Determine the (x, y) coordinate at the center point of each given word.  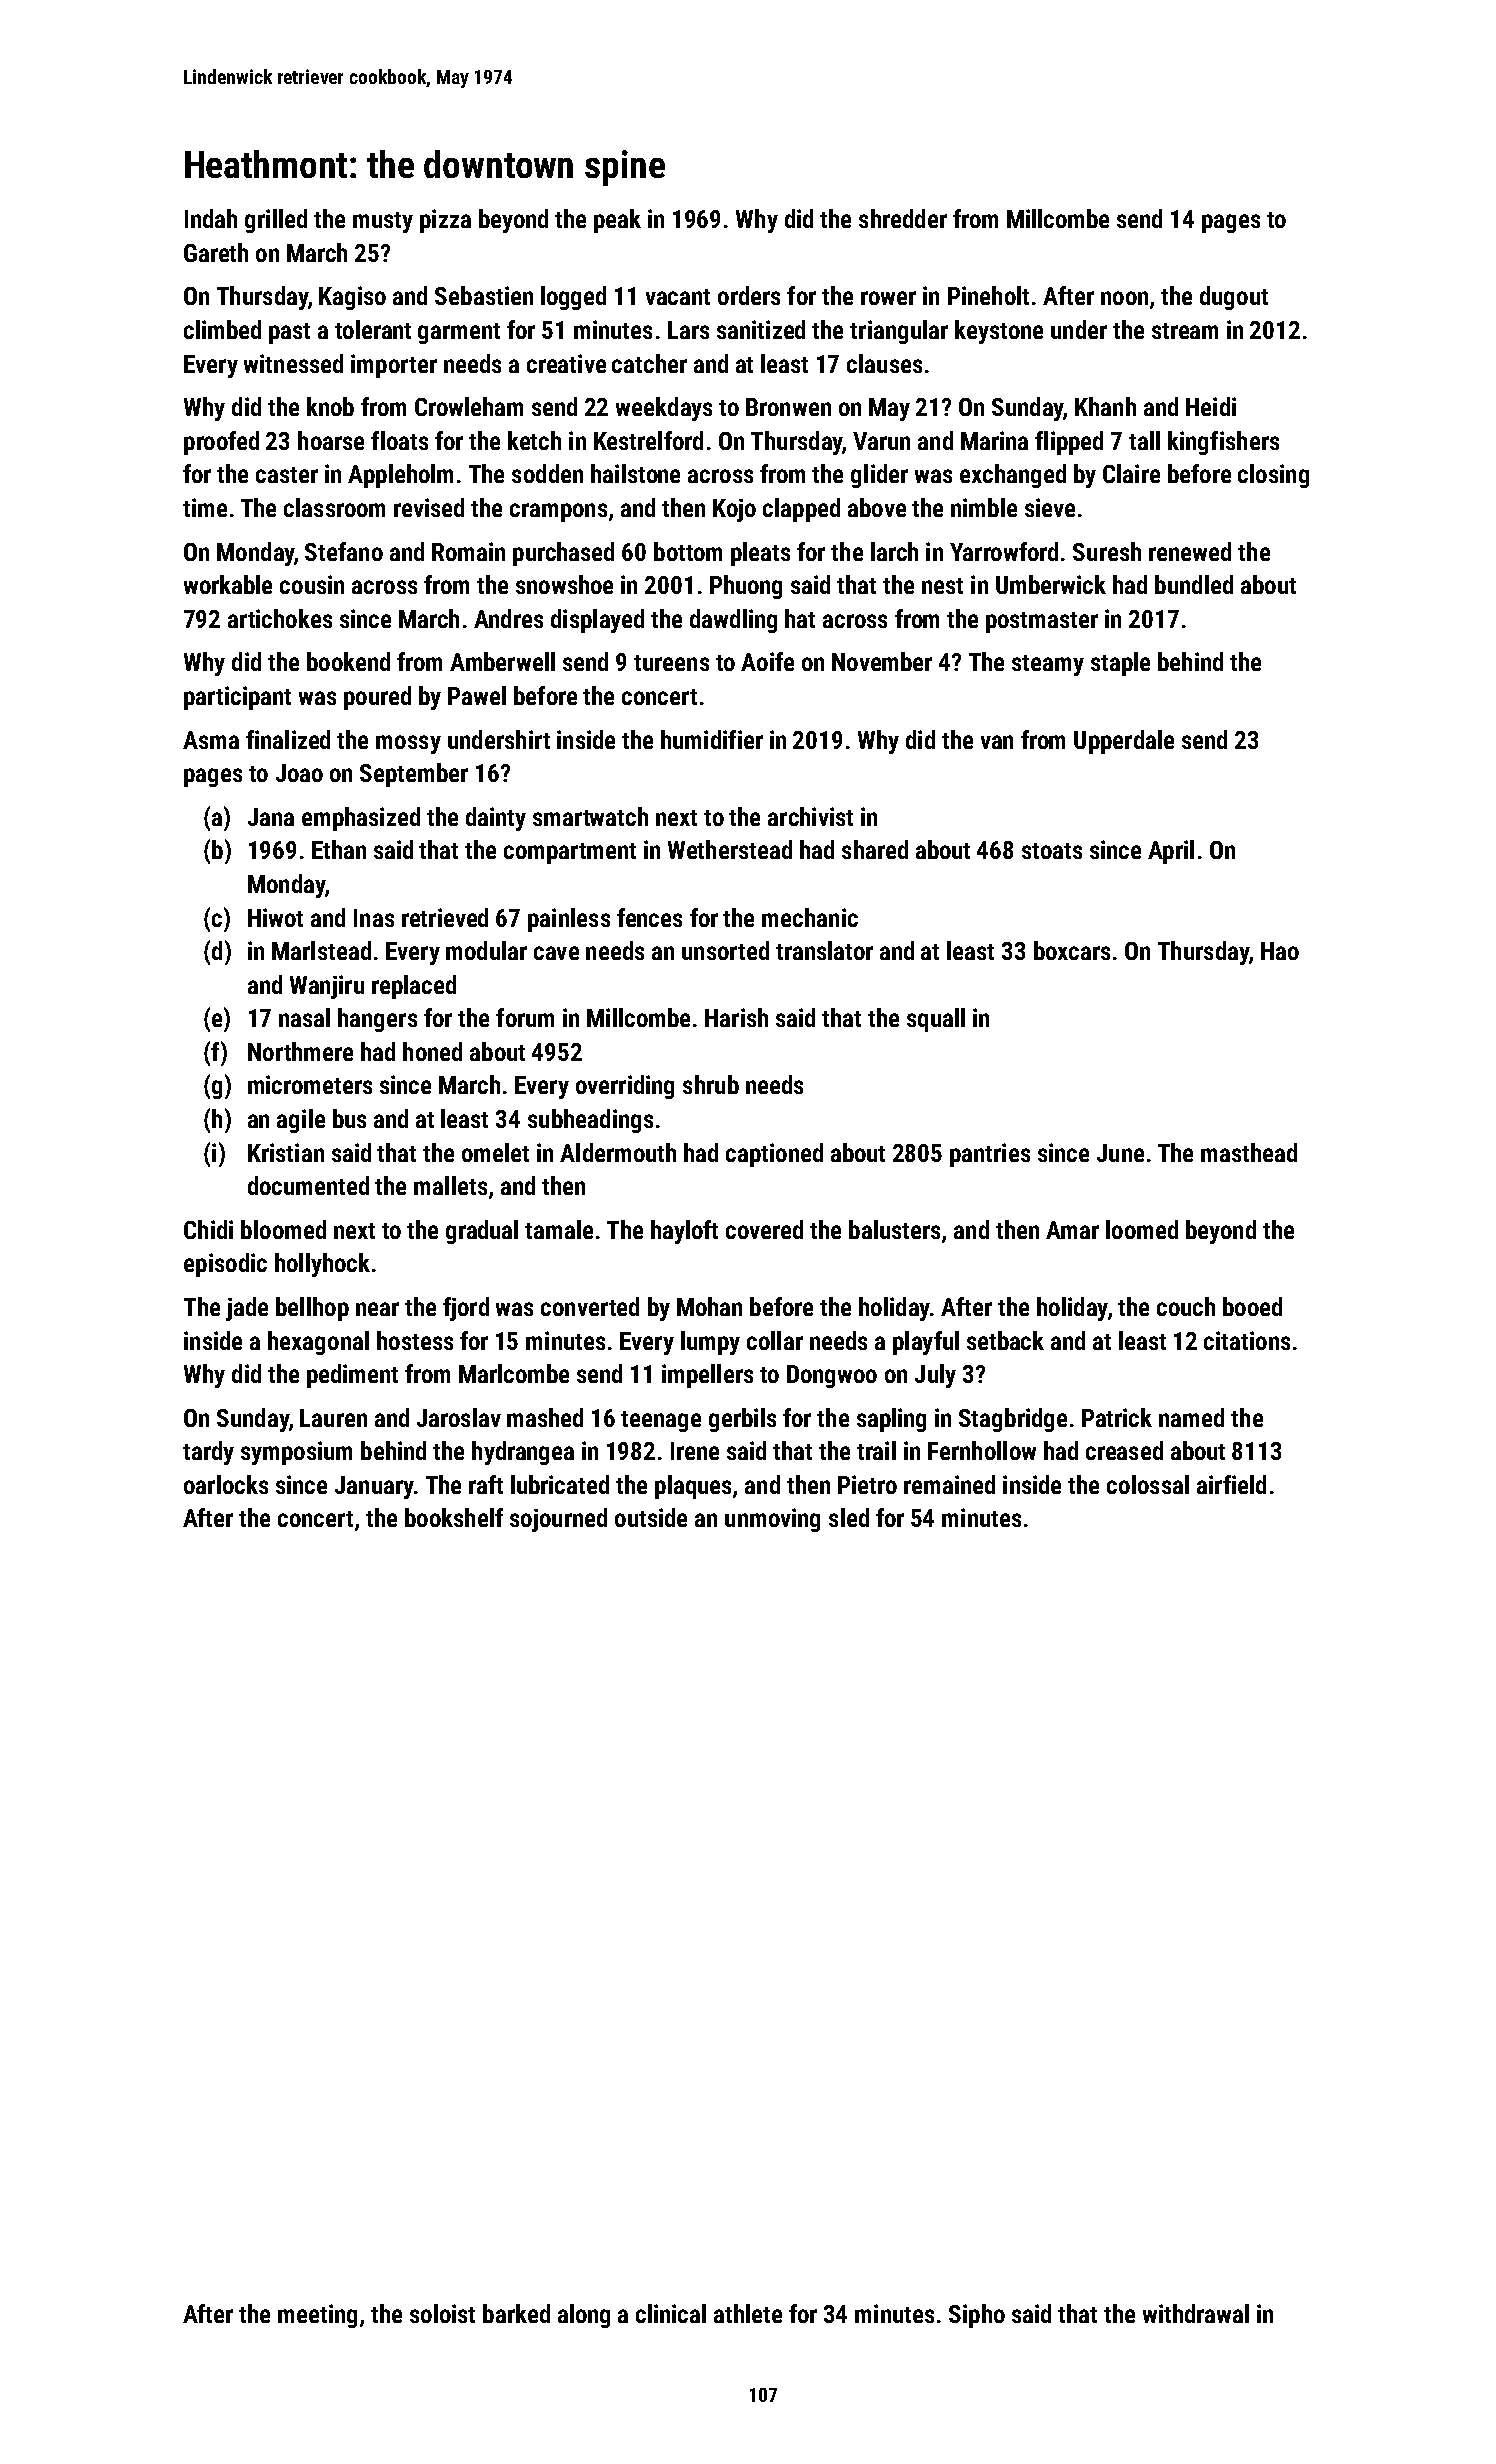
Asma (211, 740)
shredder (903, 218)
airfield (1231, 1484)
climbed (222, 329)
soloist (442, 2313)
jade (247, 1309)
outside (651, 1517)
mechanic (810, 917)
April (1171, 852)
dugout (1234, 298)
